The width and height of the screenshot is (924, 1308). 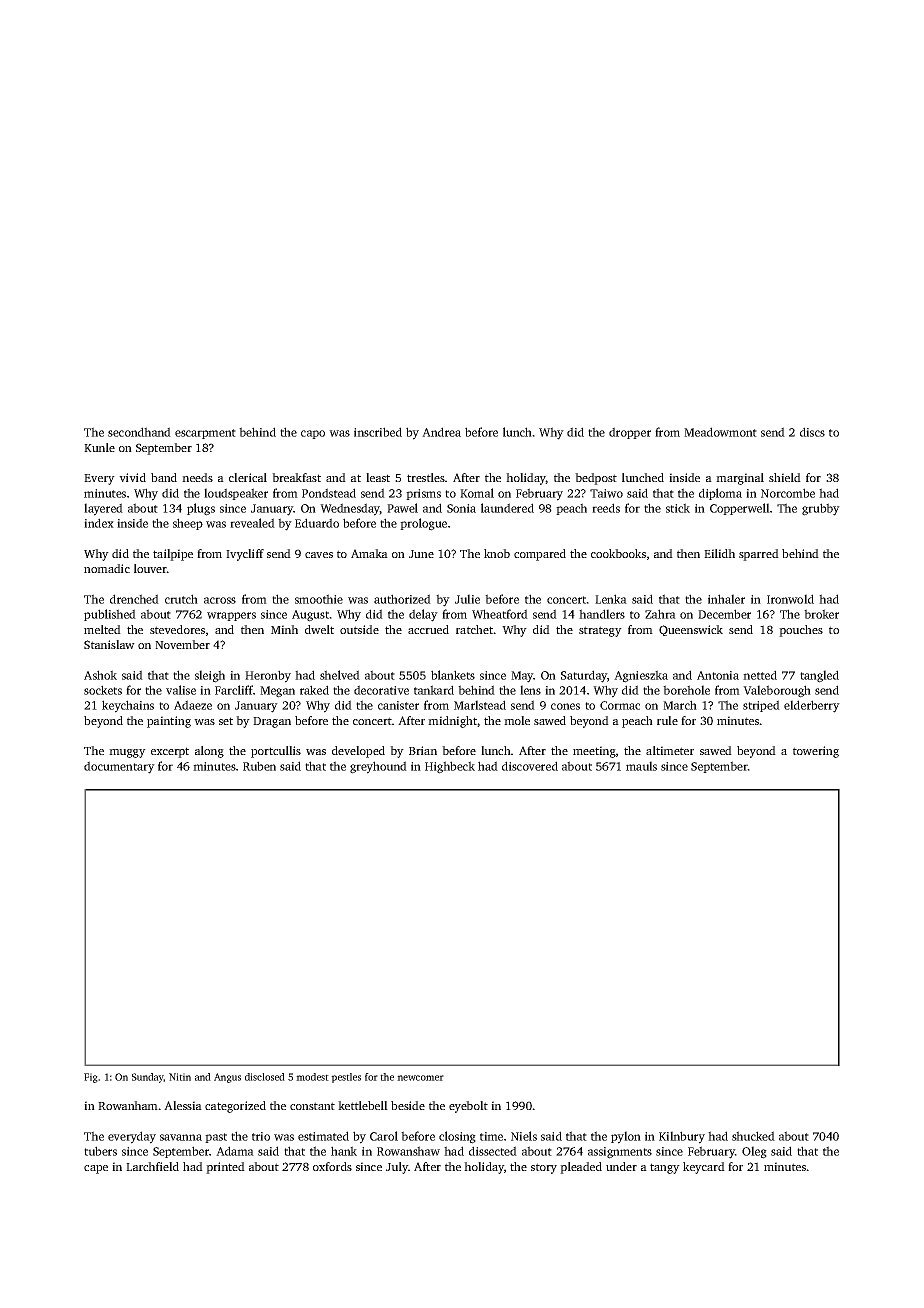 I want to click on printed, so click(x=225, y=1168).
